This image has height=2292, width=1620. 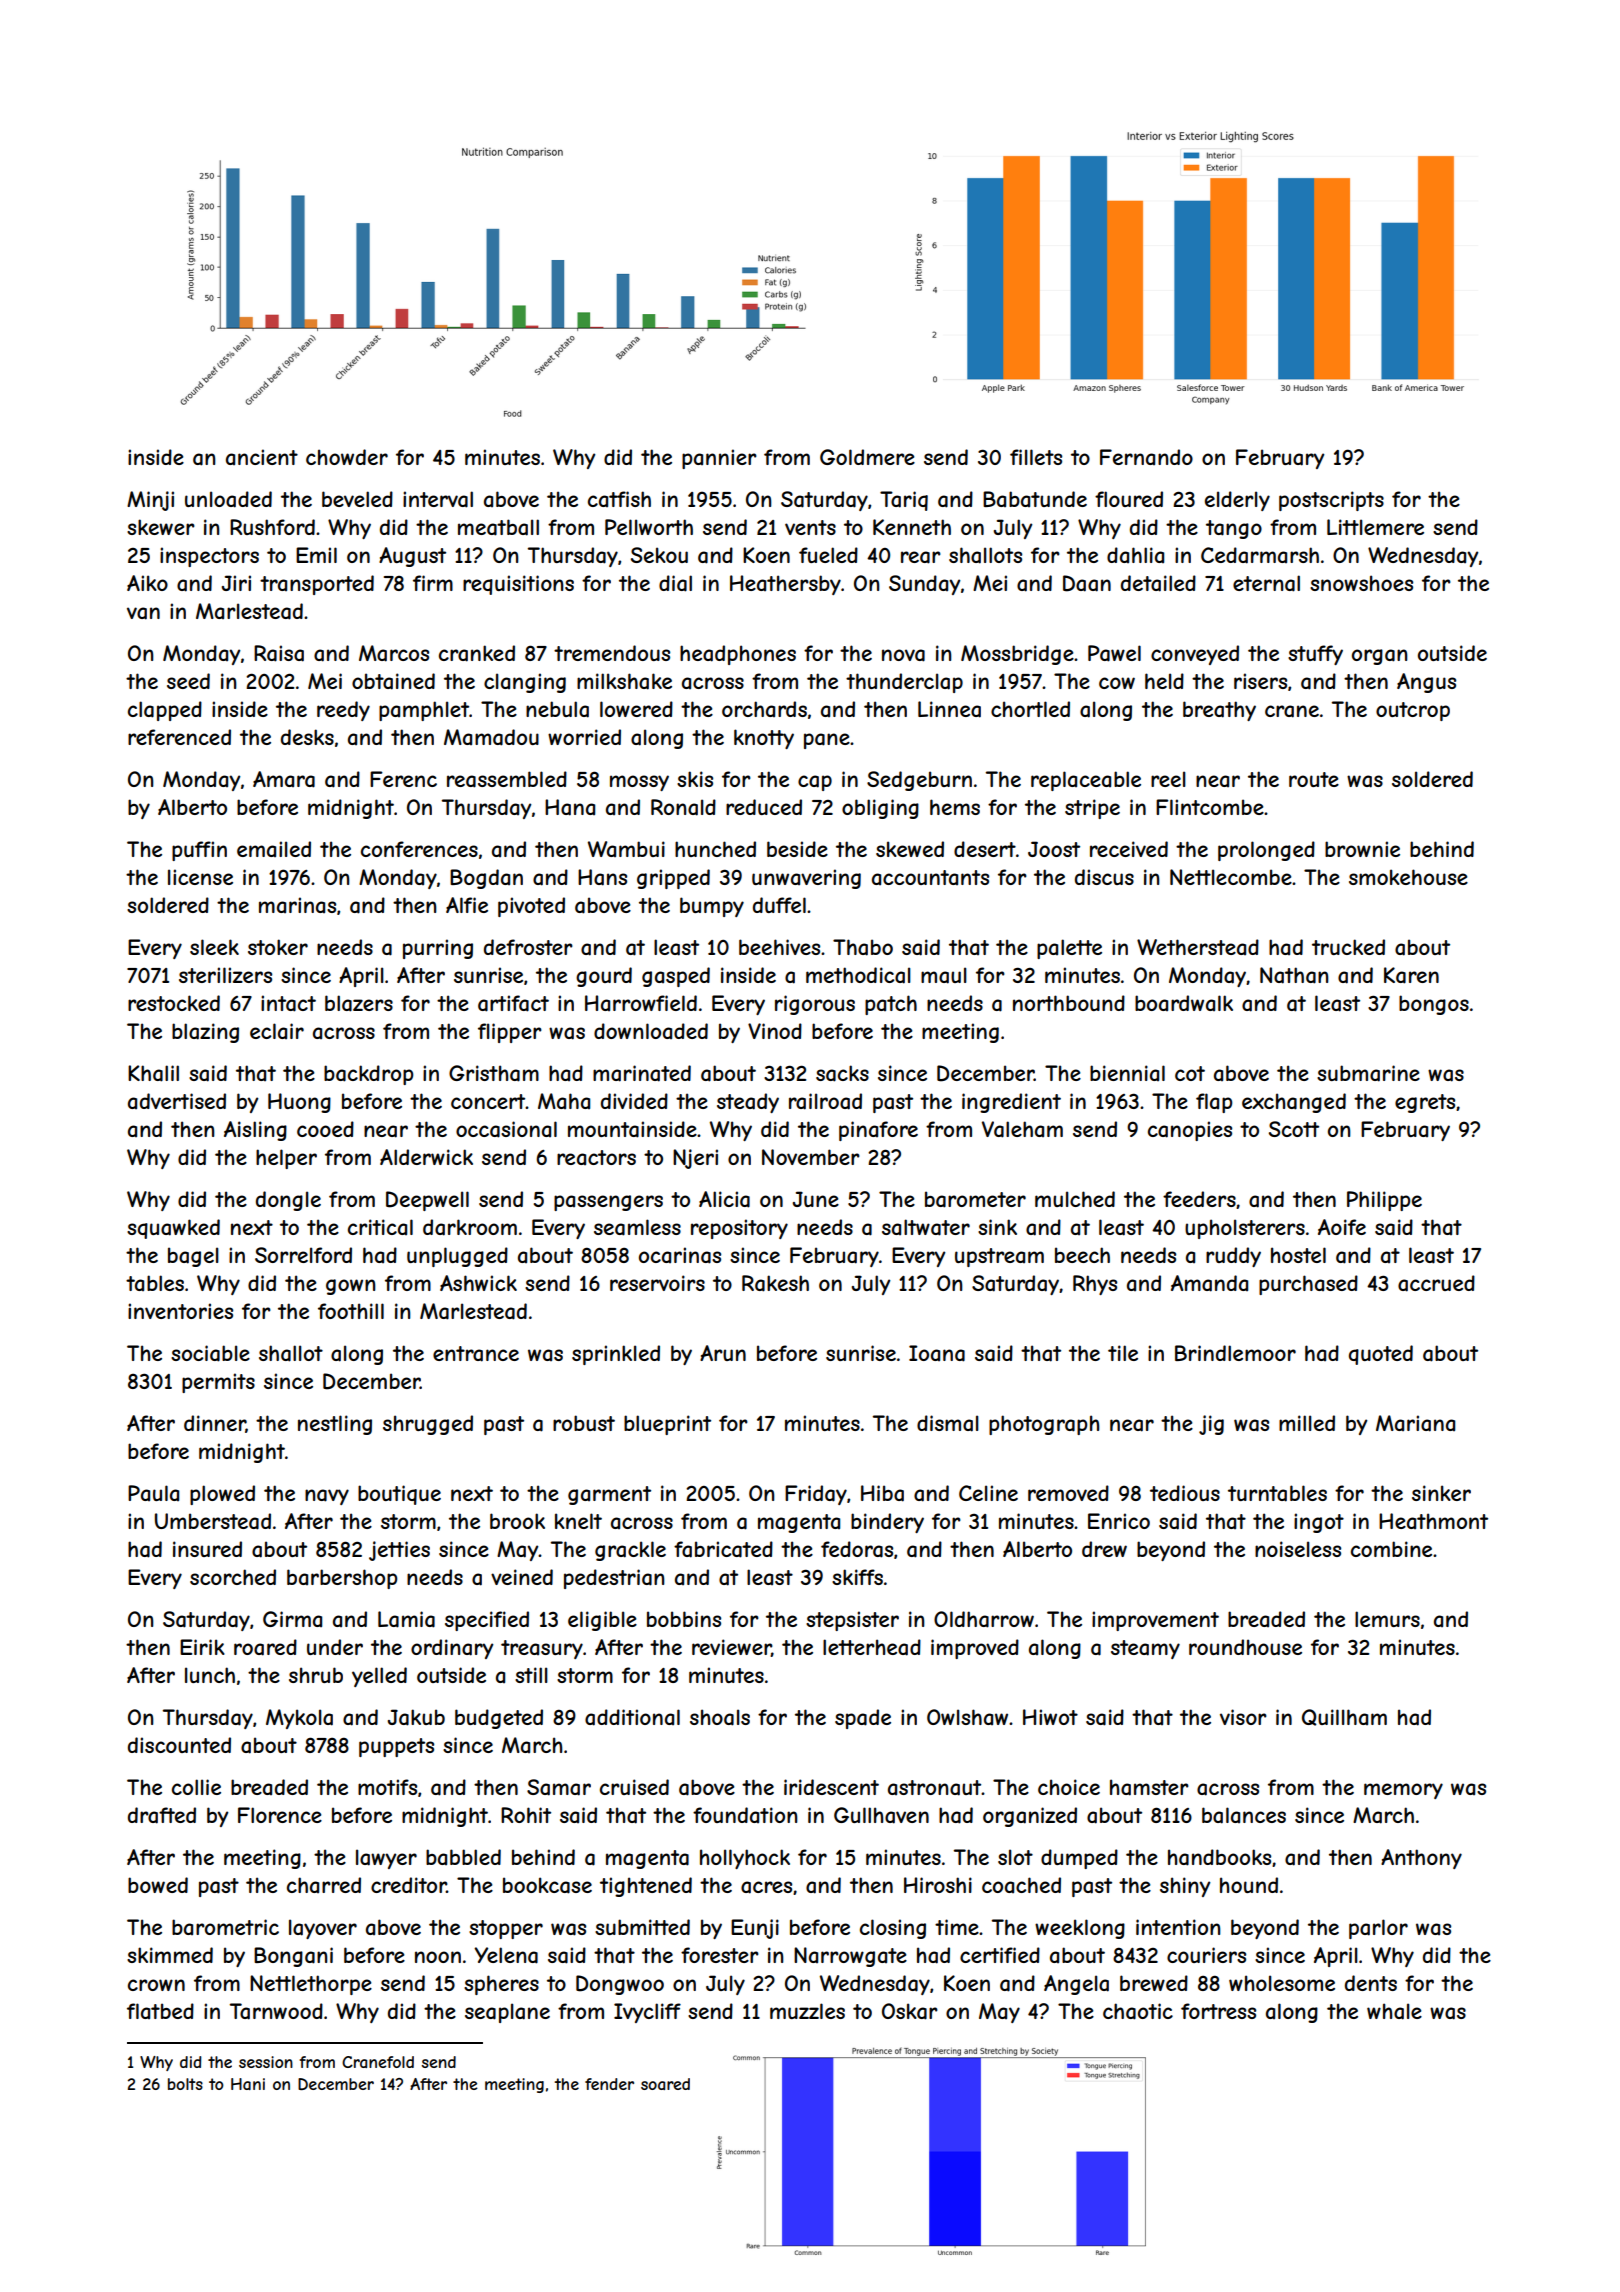 I want to click on stuffy, so click(x=1315, y=655).
